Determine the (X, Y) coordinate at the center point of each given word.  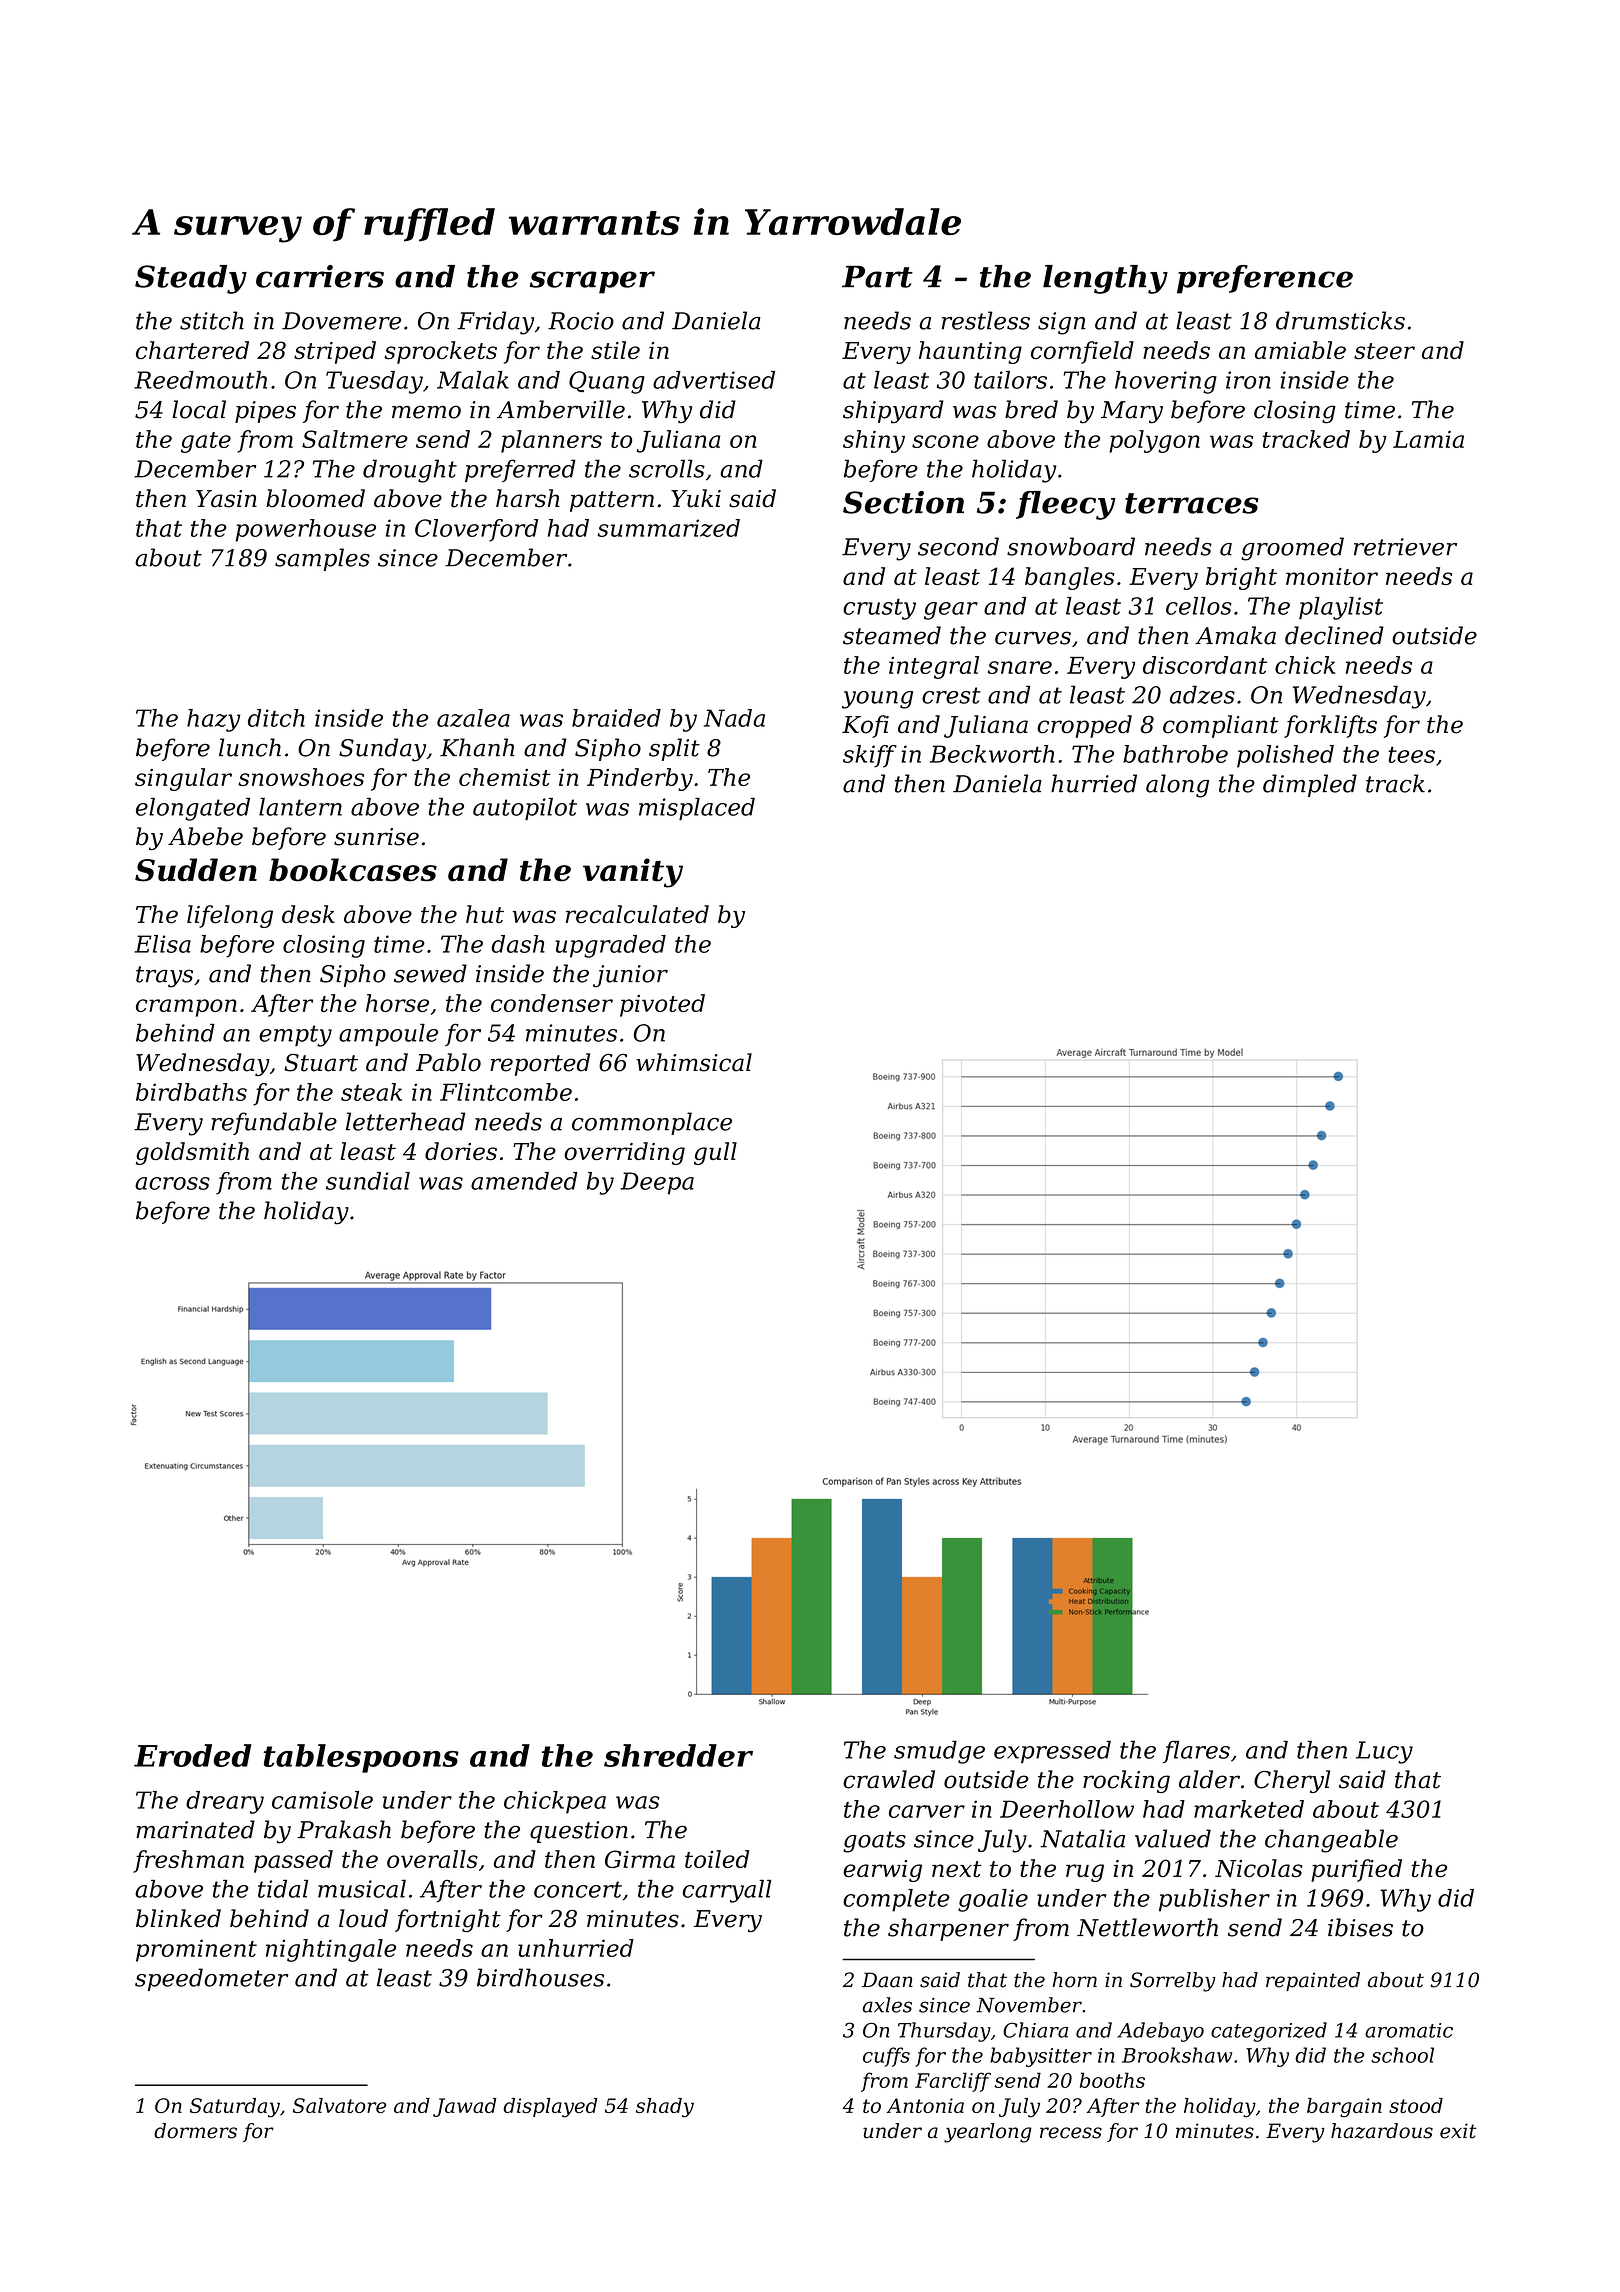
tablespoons (361, 1758)
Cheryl (1292, 1781)
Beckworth (992, 754)
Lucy (1384, 1752)
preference (1265, 279)
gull (715, 1153)
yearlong (988, 2133)
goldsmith (192, 1153)
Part (877, 277)
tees (1411, 755)
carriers (320, 276)
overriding (624, 1153)
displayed (550, 2108)
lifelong (230, 916)
